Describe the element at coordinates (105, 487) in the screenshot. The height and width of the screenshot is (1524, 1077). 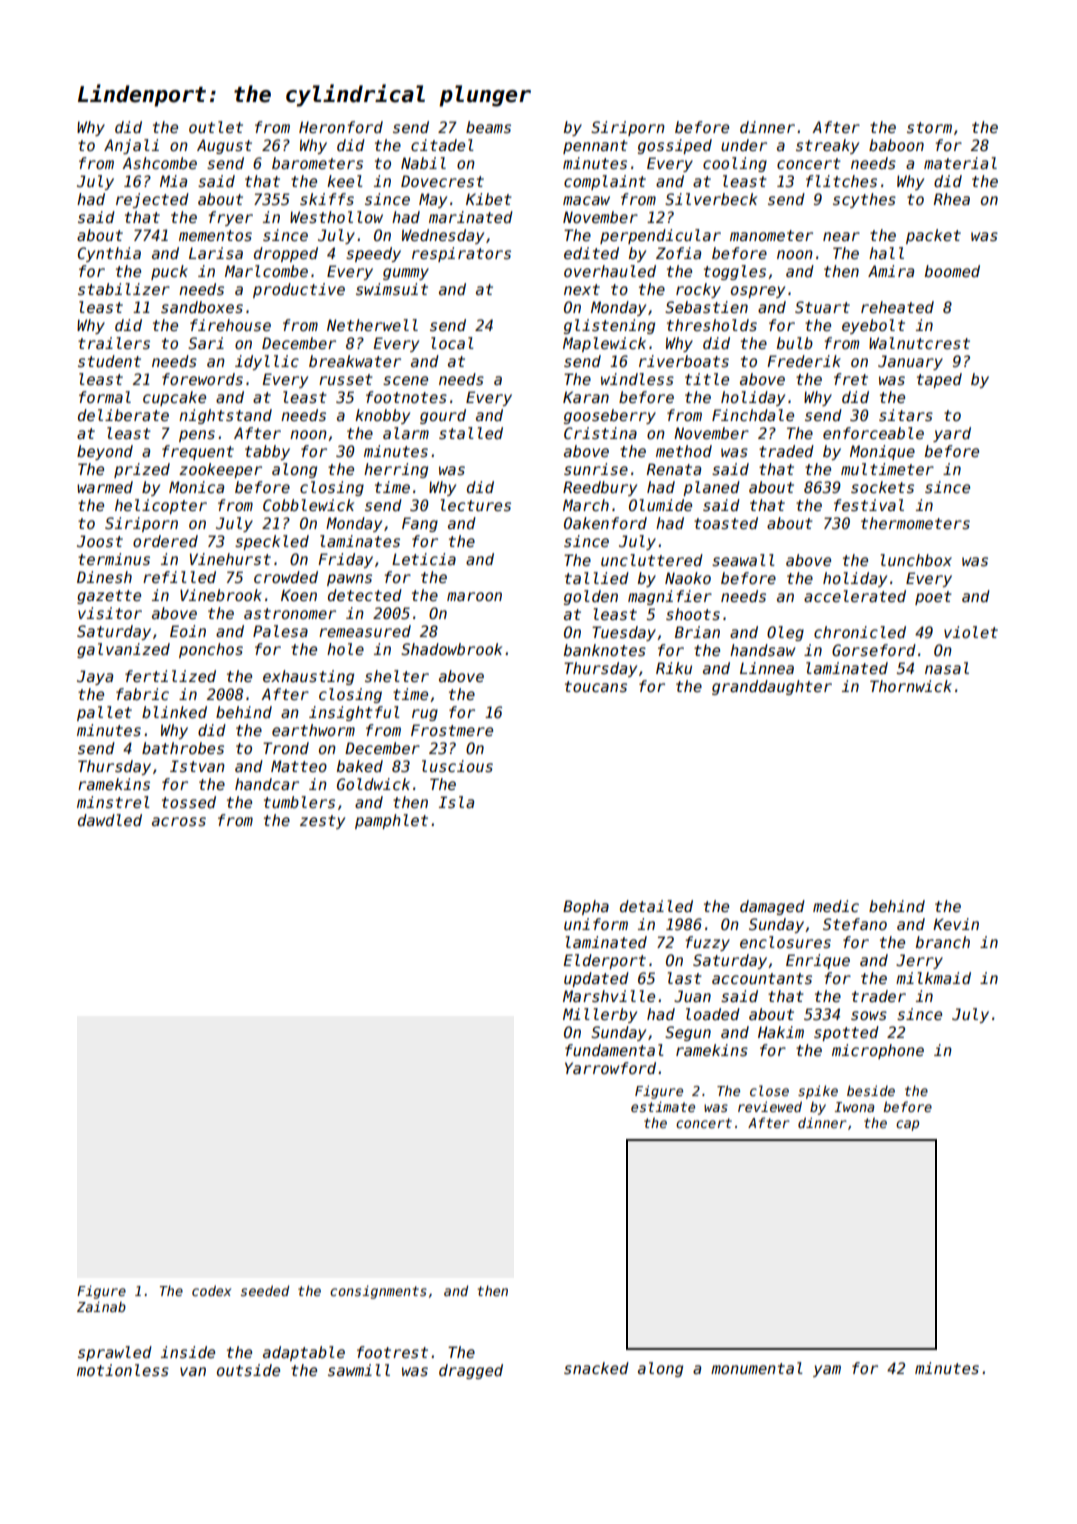
I see `warmed` at that location.
